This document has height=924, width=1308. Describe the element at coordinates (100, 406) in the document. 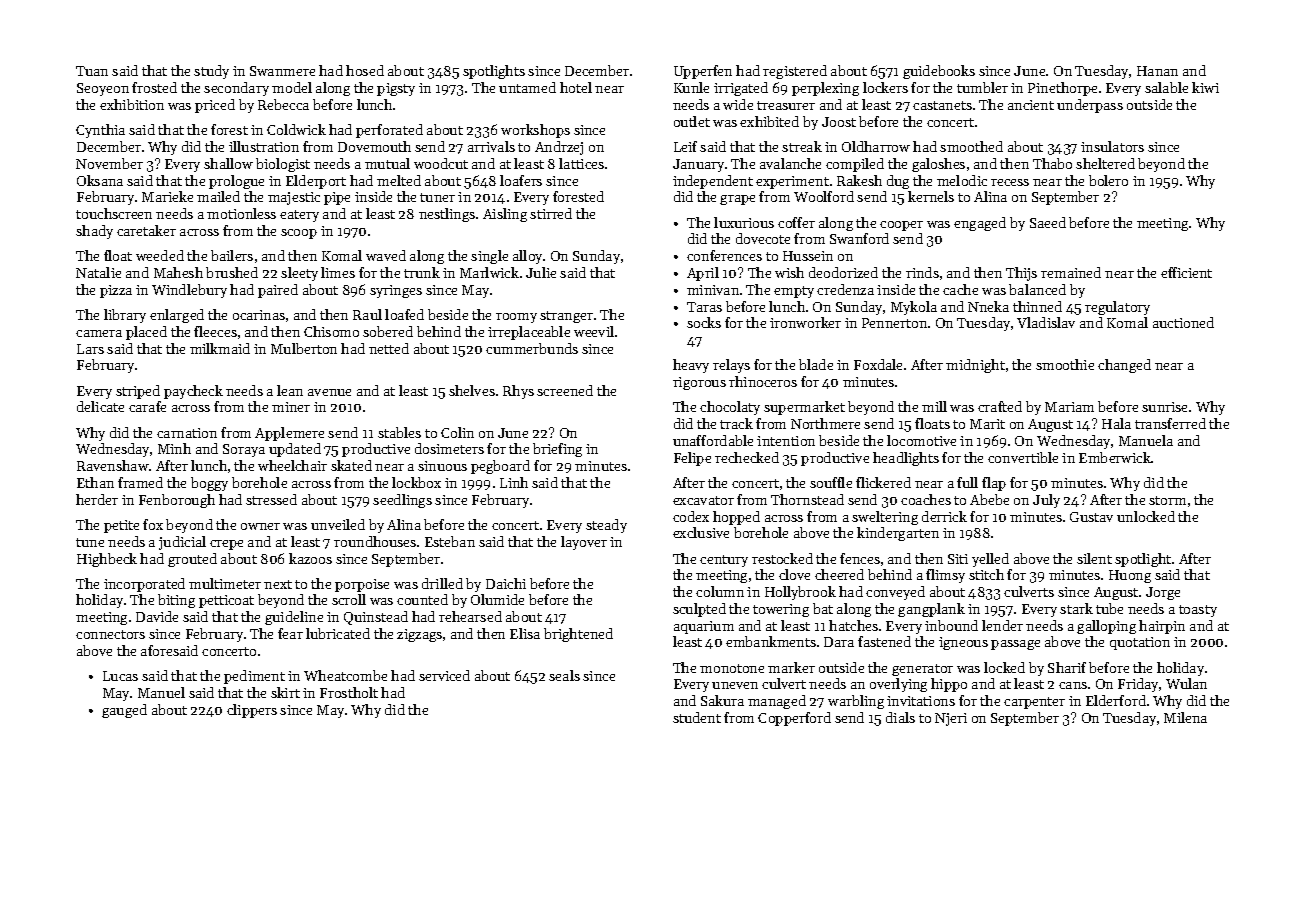

I see `delicate` at that location.
